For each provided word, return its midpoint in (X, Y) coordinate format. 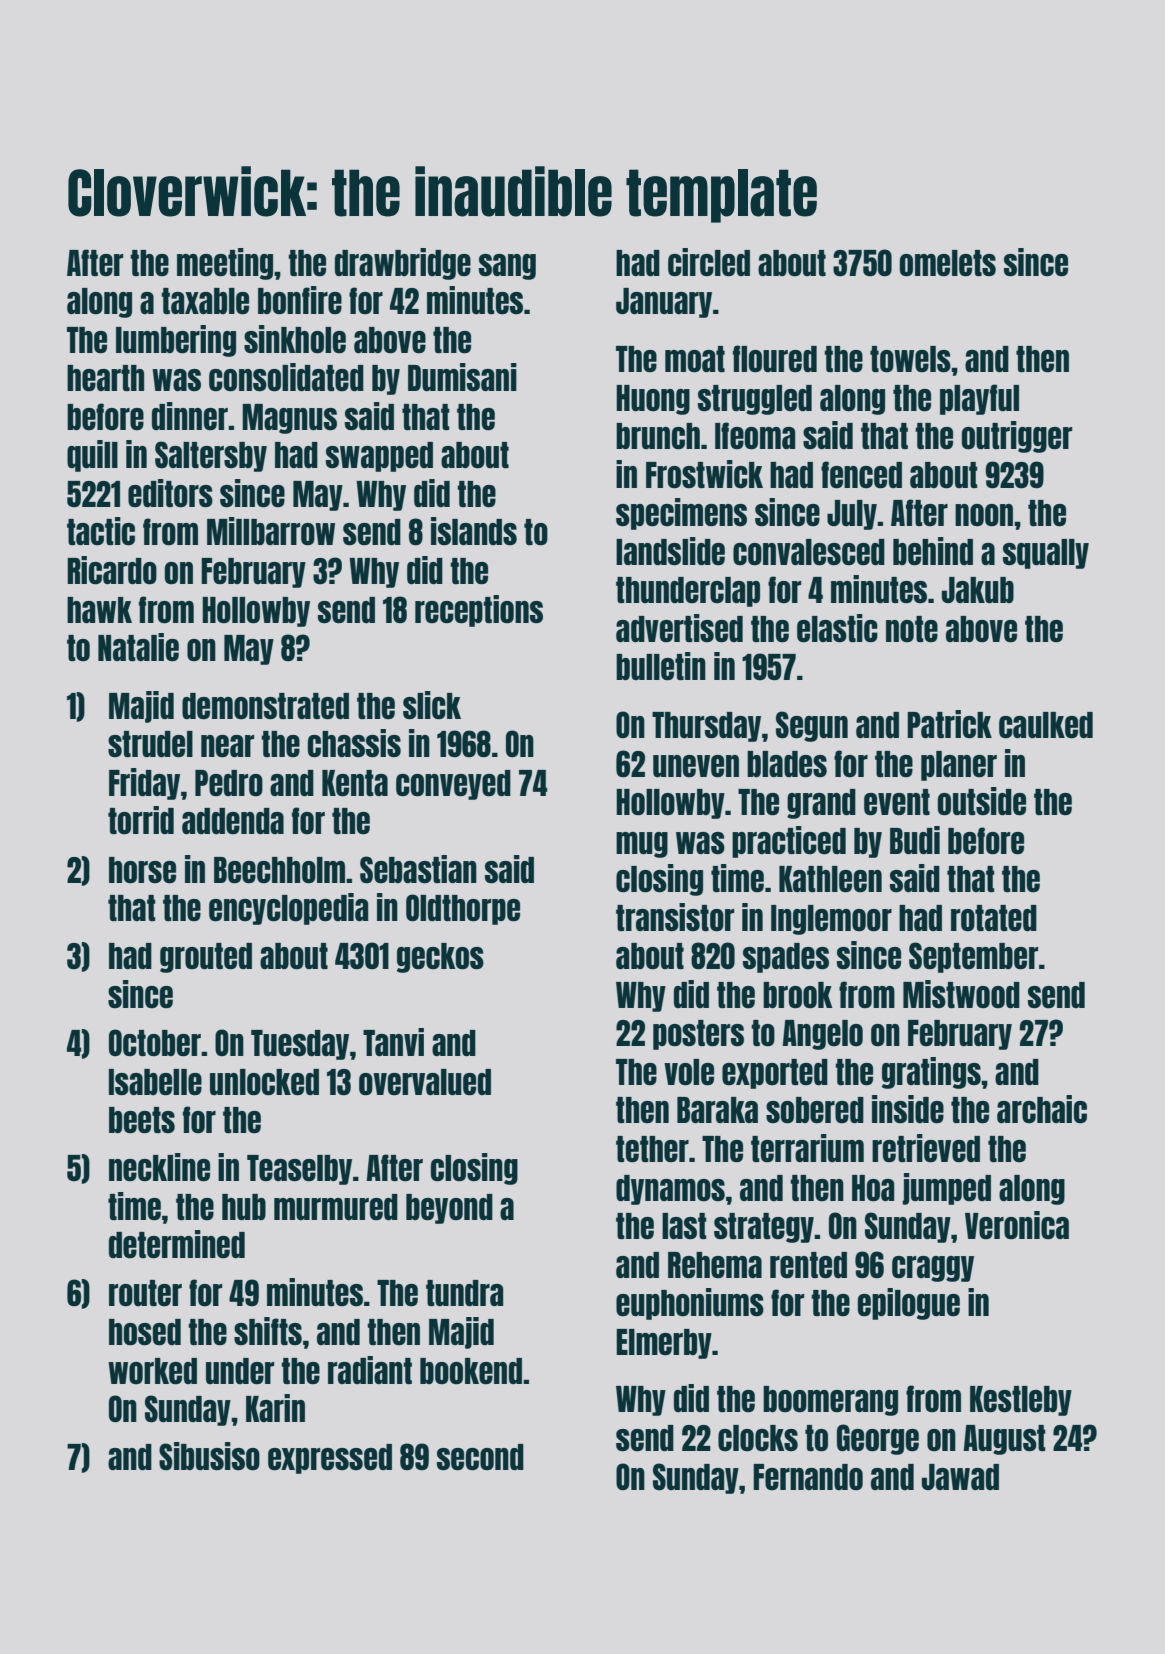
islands (474, 531)
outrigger (1017, 437)
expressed (330, 1459)
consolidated (286, 377)
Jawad (960, 1477)
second (480, 1457)
